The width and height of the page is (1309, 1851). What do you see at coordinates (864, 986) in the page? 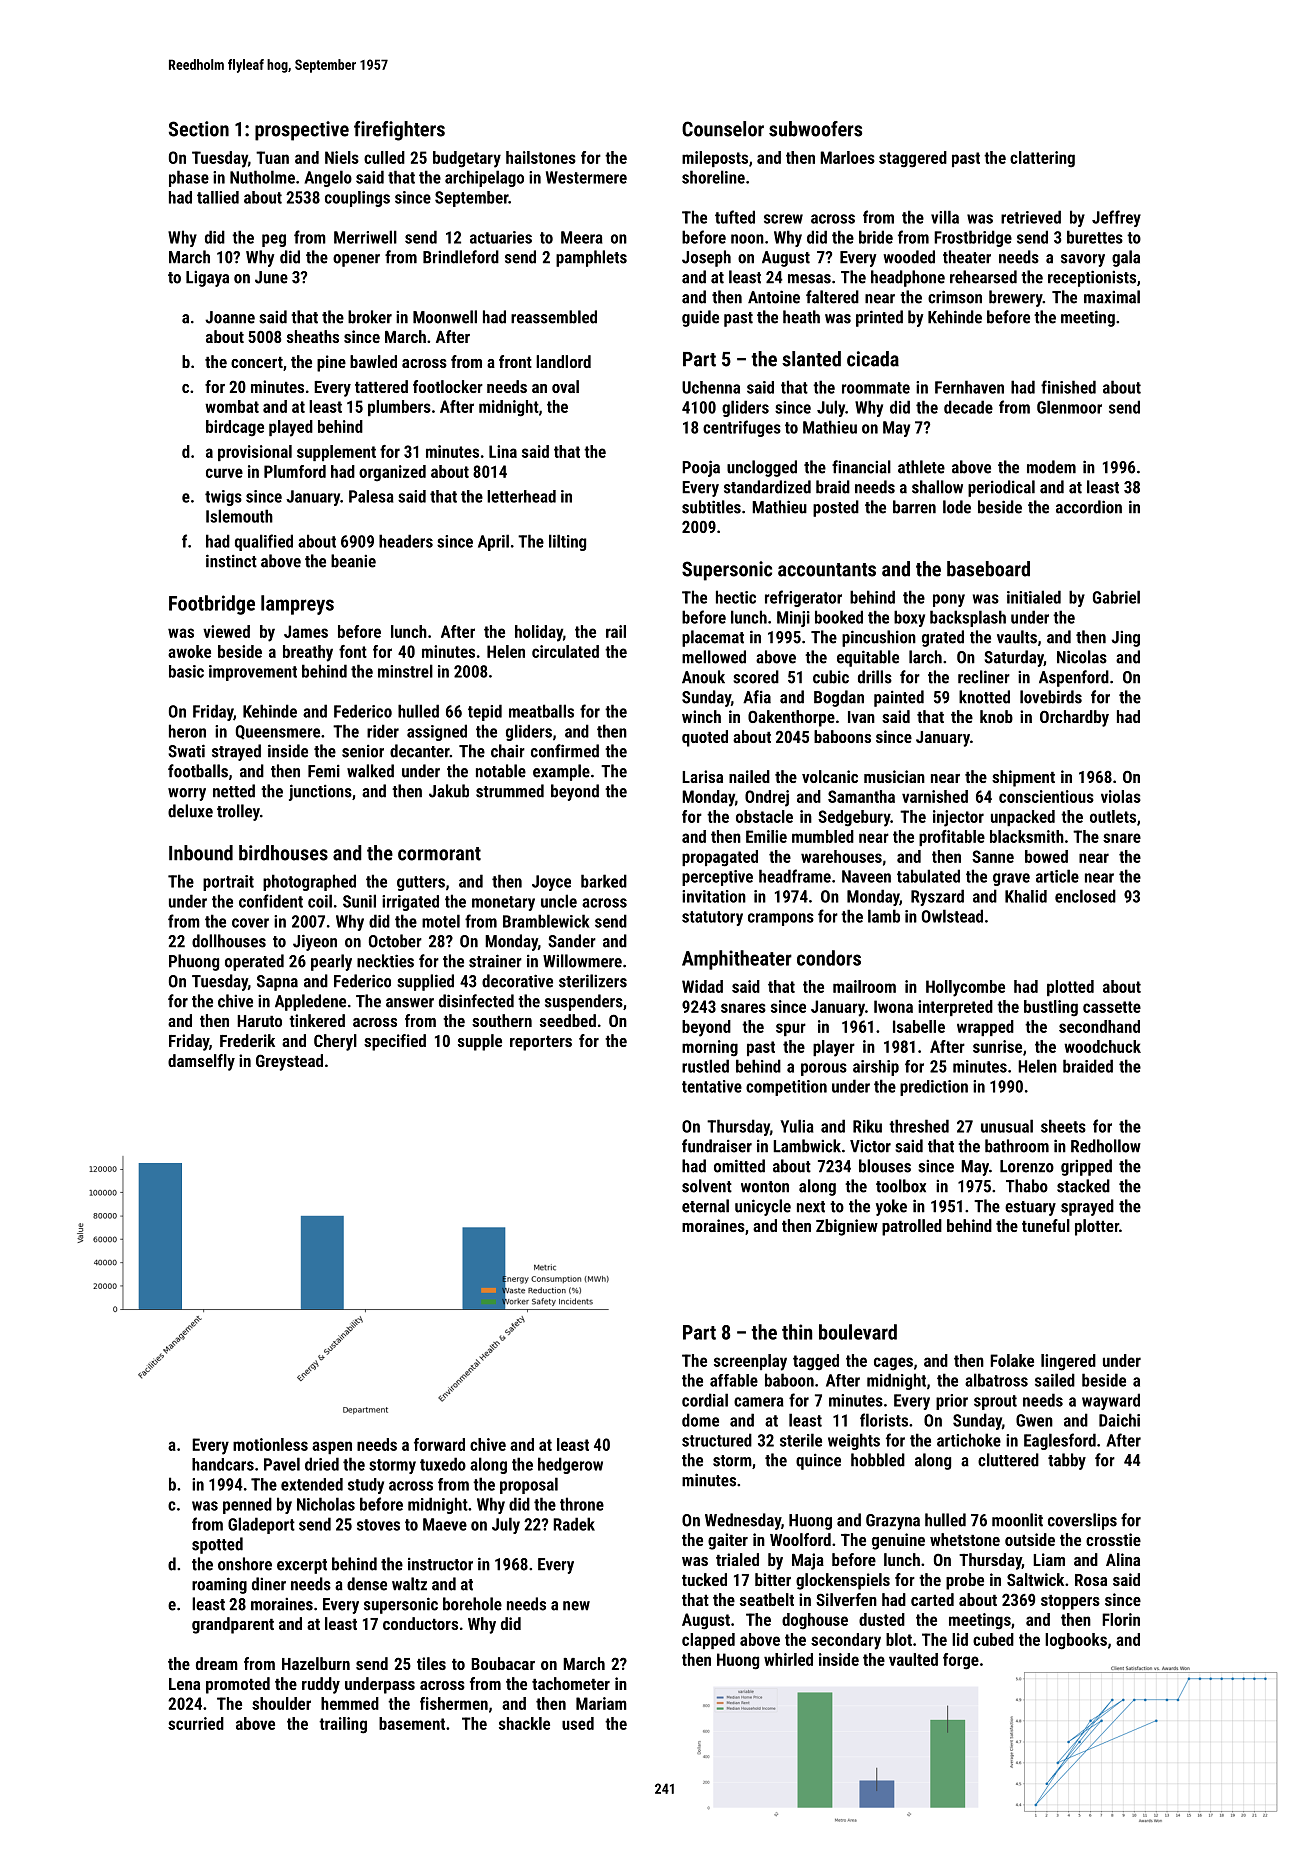
I see `mailroom` at bounding box center [864, 986].
